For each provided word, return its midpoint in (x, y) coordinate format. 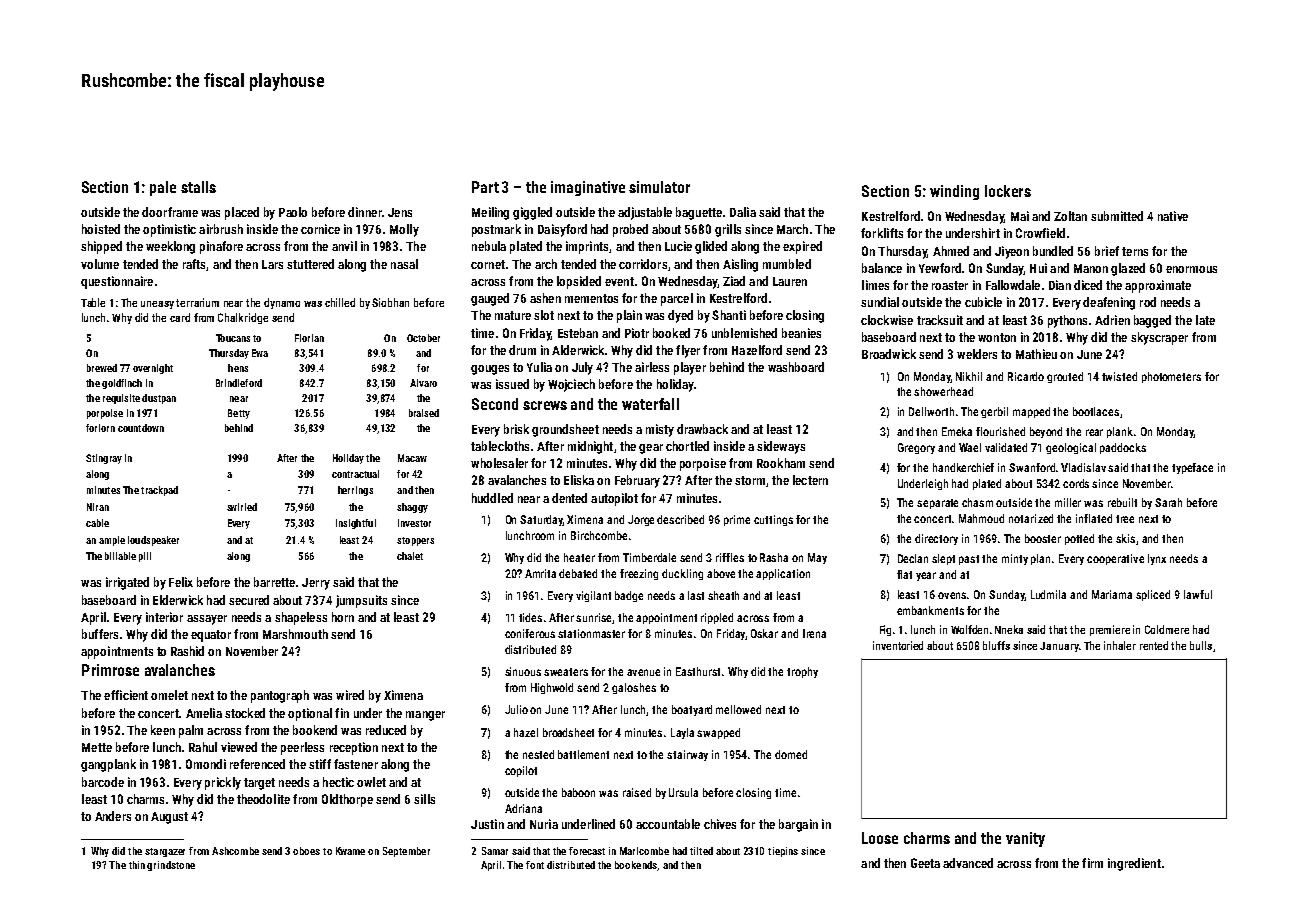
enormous (1191, 269)
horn (343, 617)
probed (630, 230)
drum (522, 350)
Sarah (1168, 502)
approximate (1158, 286)
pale (163, 188)
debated (578, 573)
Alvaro (423, 383)
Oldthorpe (347, 800)
